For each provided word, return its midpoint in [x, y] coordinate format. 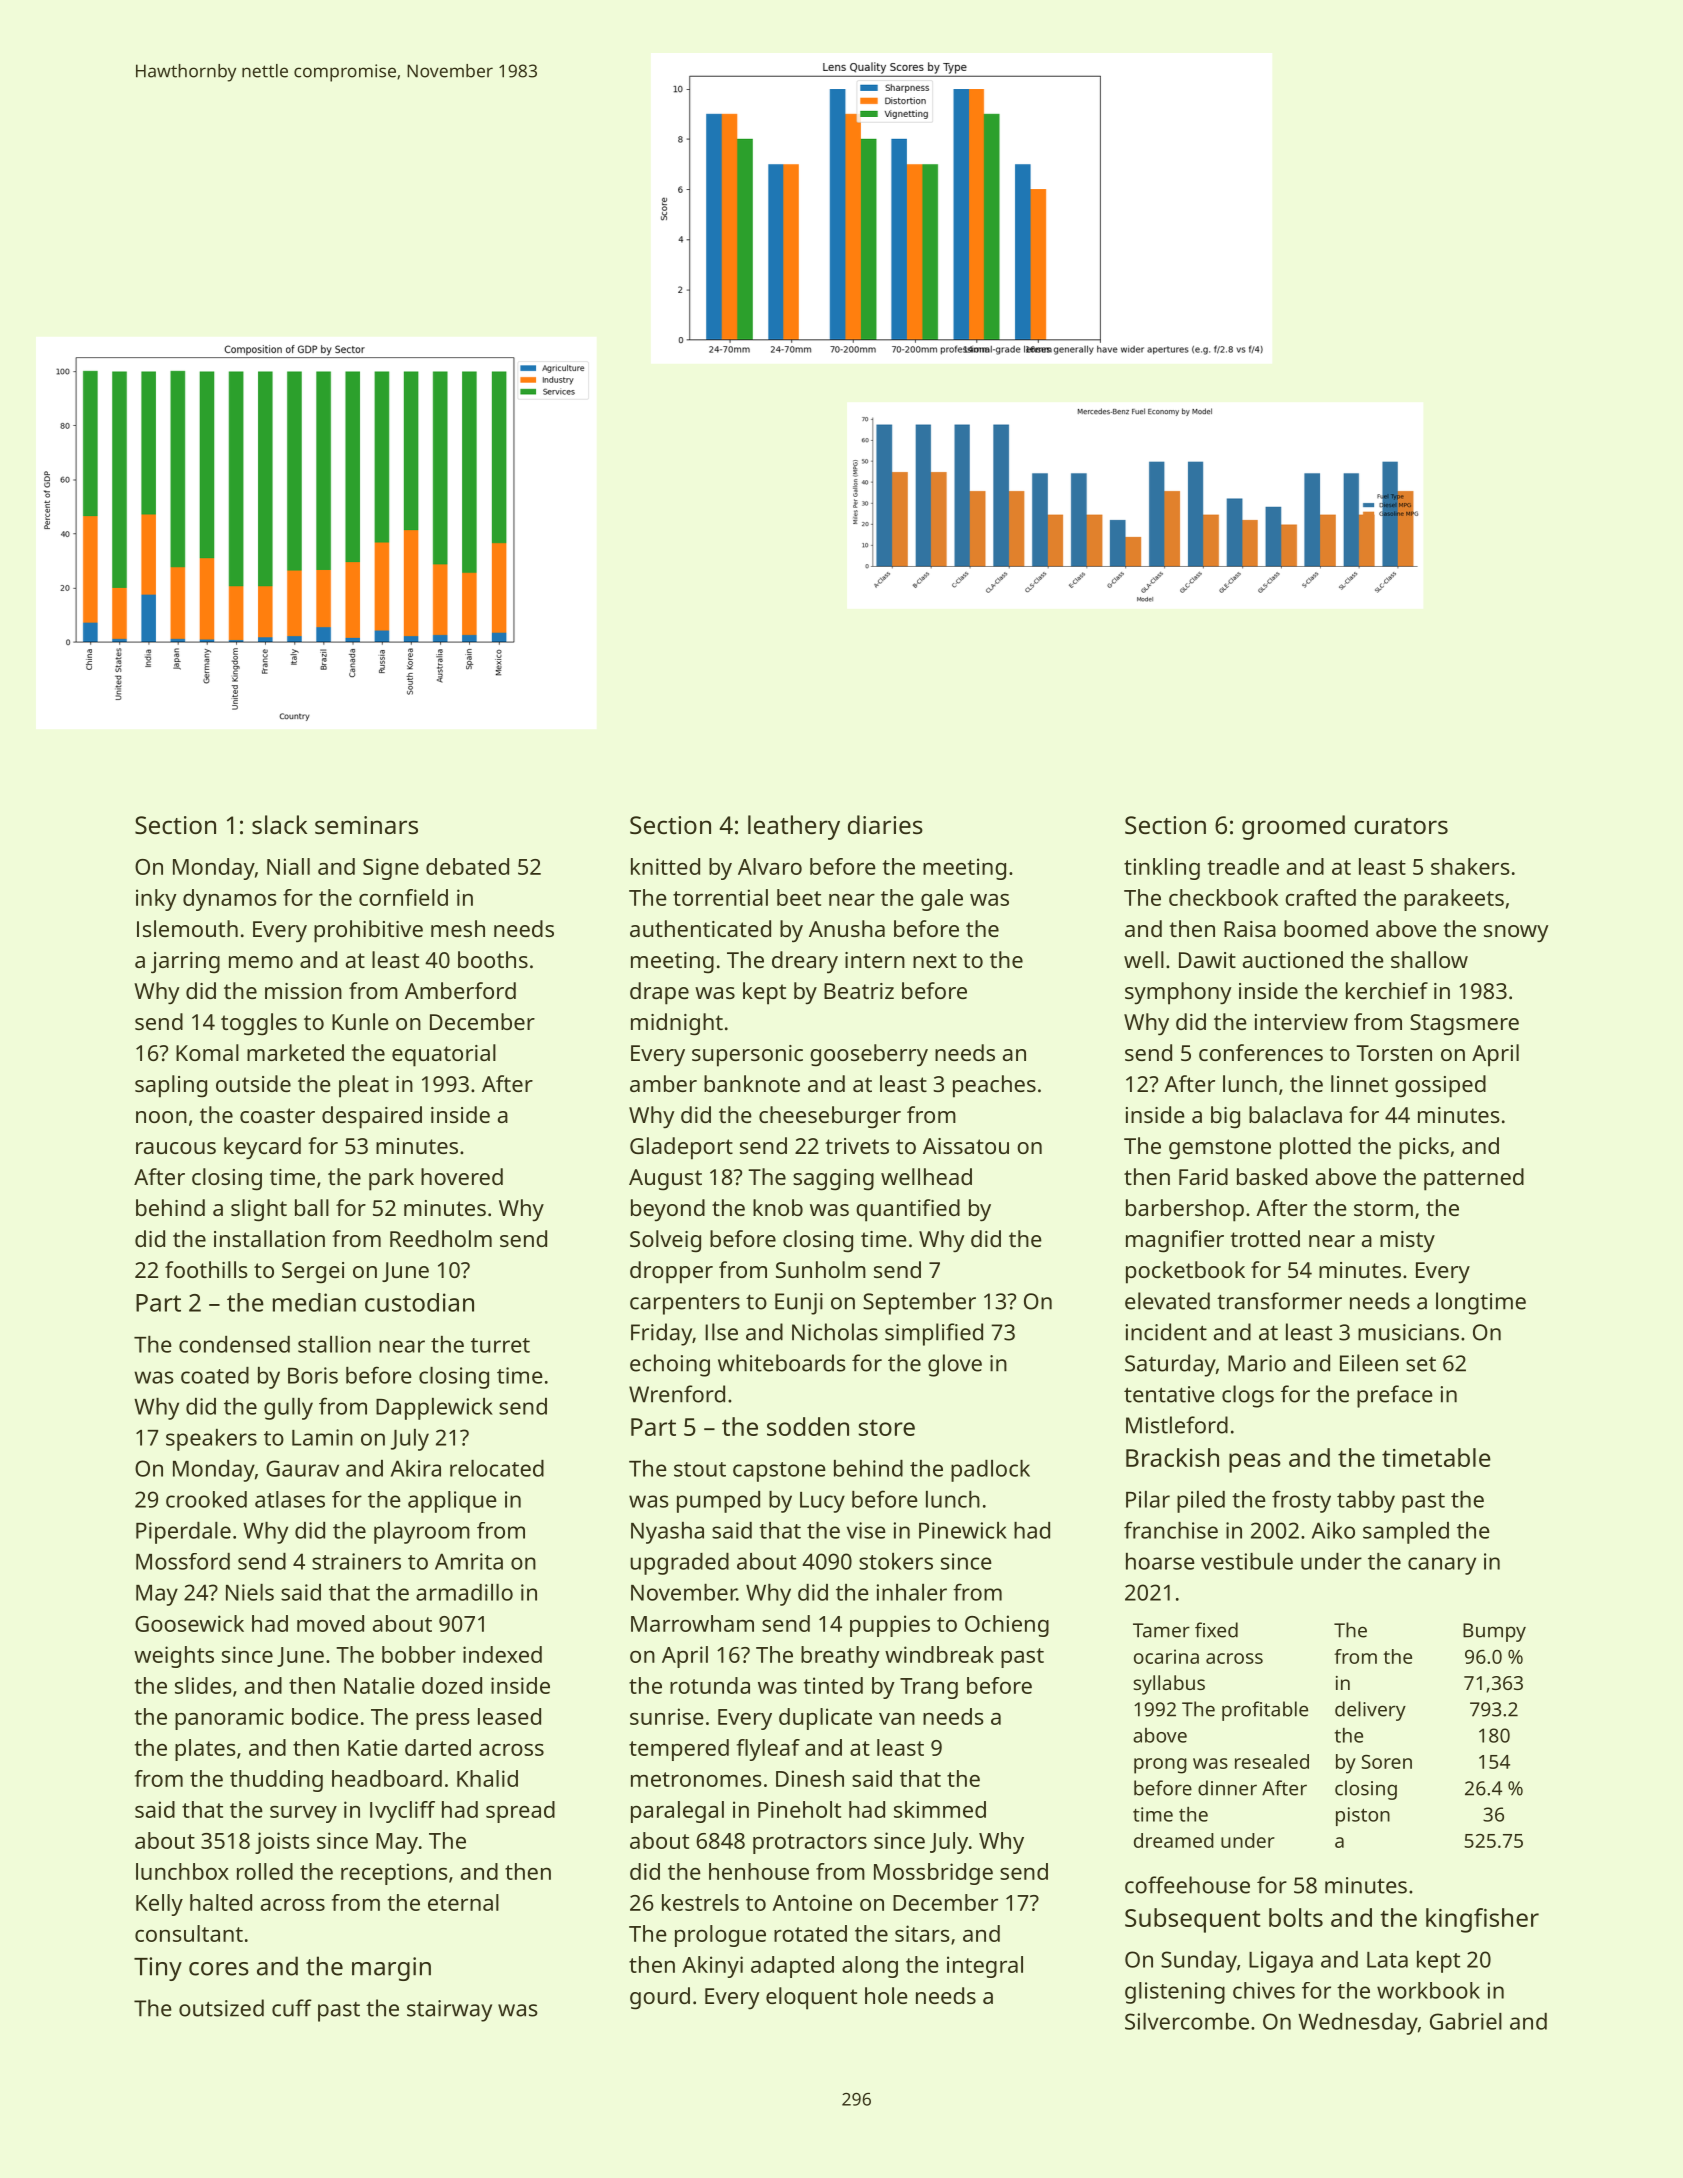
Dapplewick [434, 1409]
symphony [1178, 993]
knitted [665, 866]
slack [279, 824]
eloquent [811, 1998]
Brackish [1172, 1457]
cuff [292, 2008]
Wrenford [677, 1394]
